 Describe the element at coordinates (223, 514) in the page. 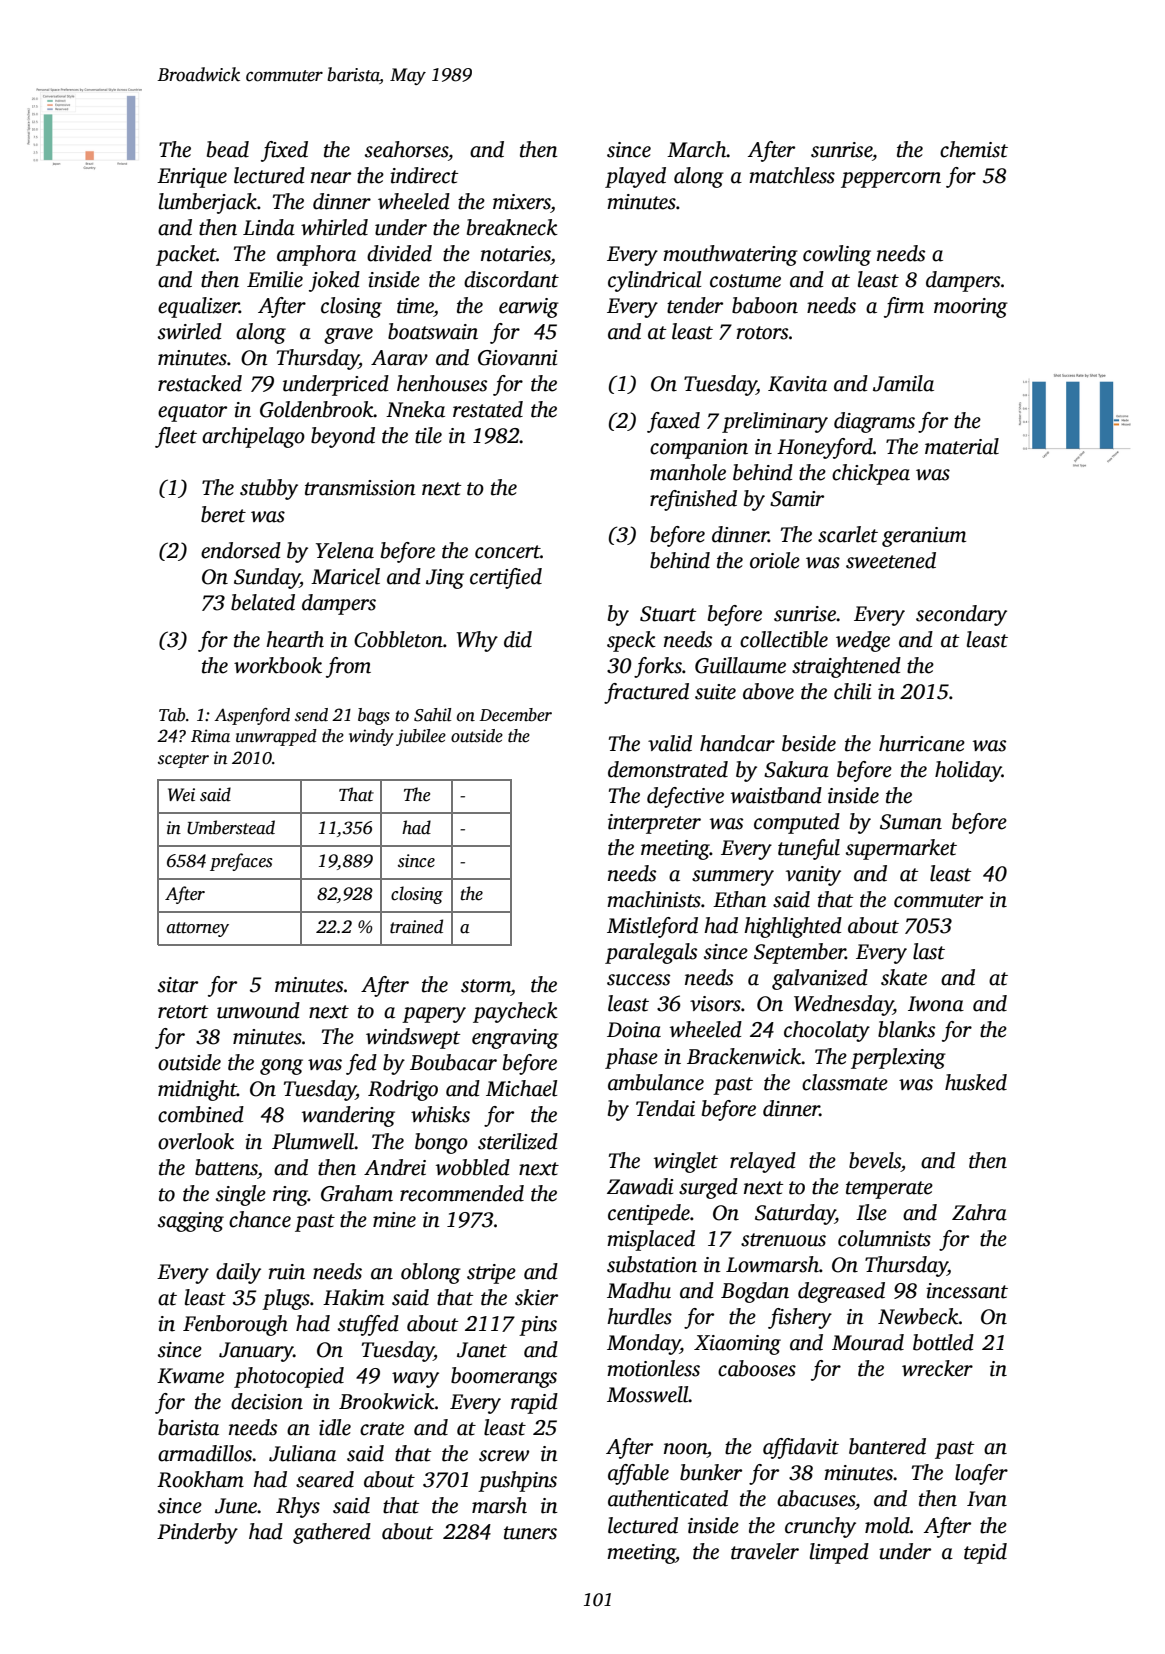

I see `beret` at that location.
